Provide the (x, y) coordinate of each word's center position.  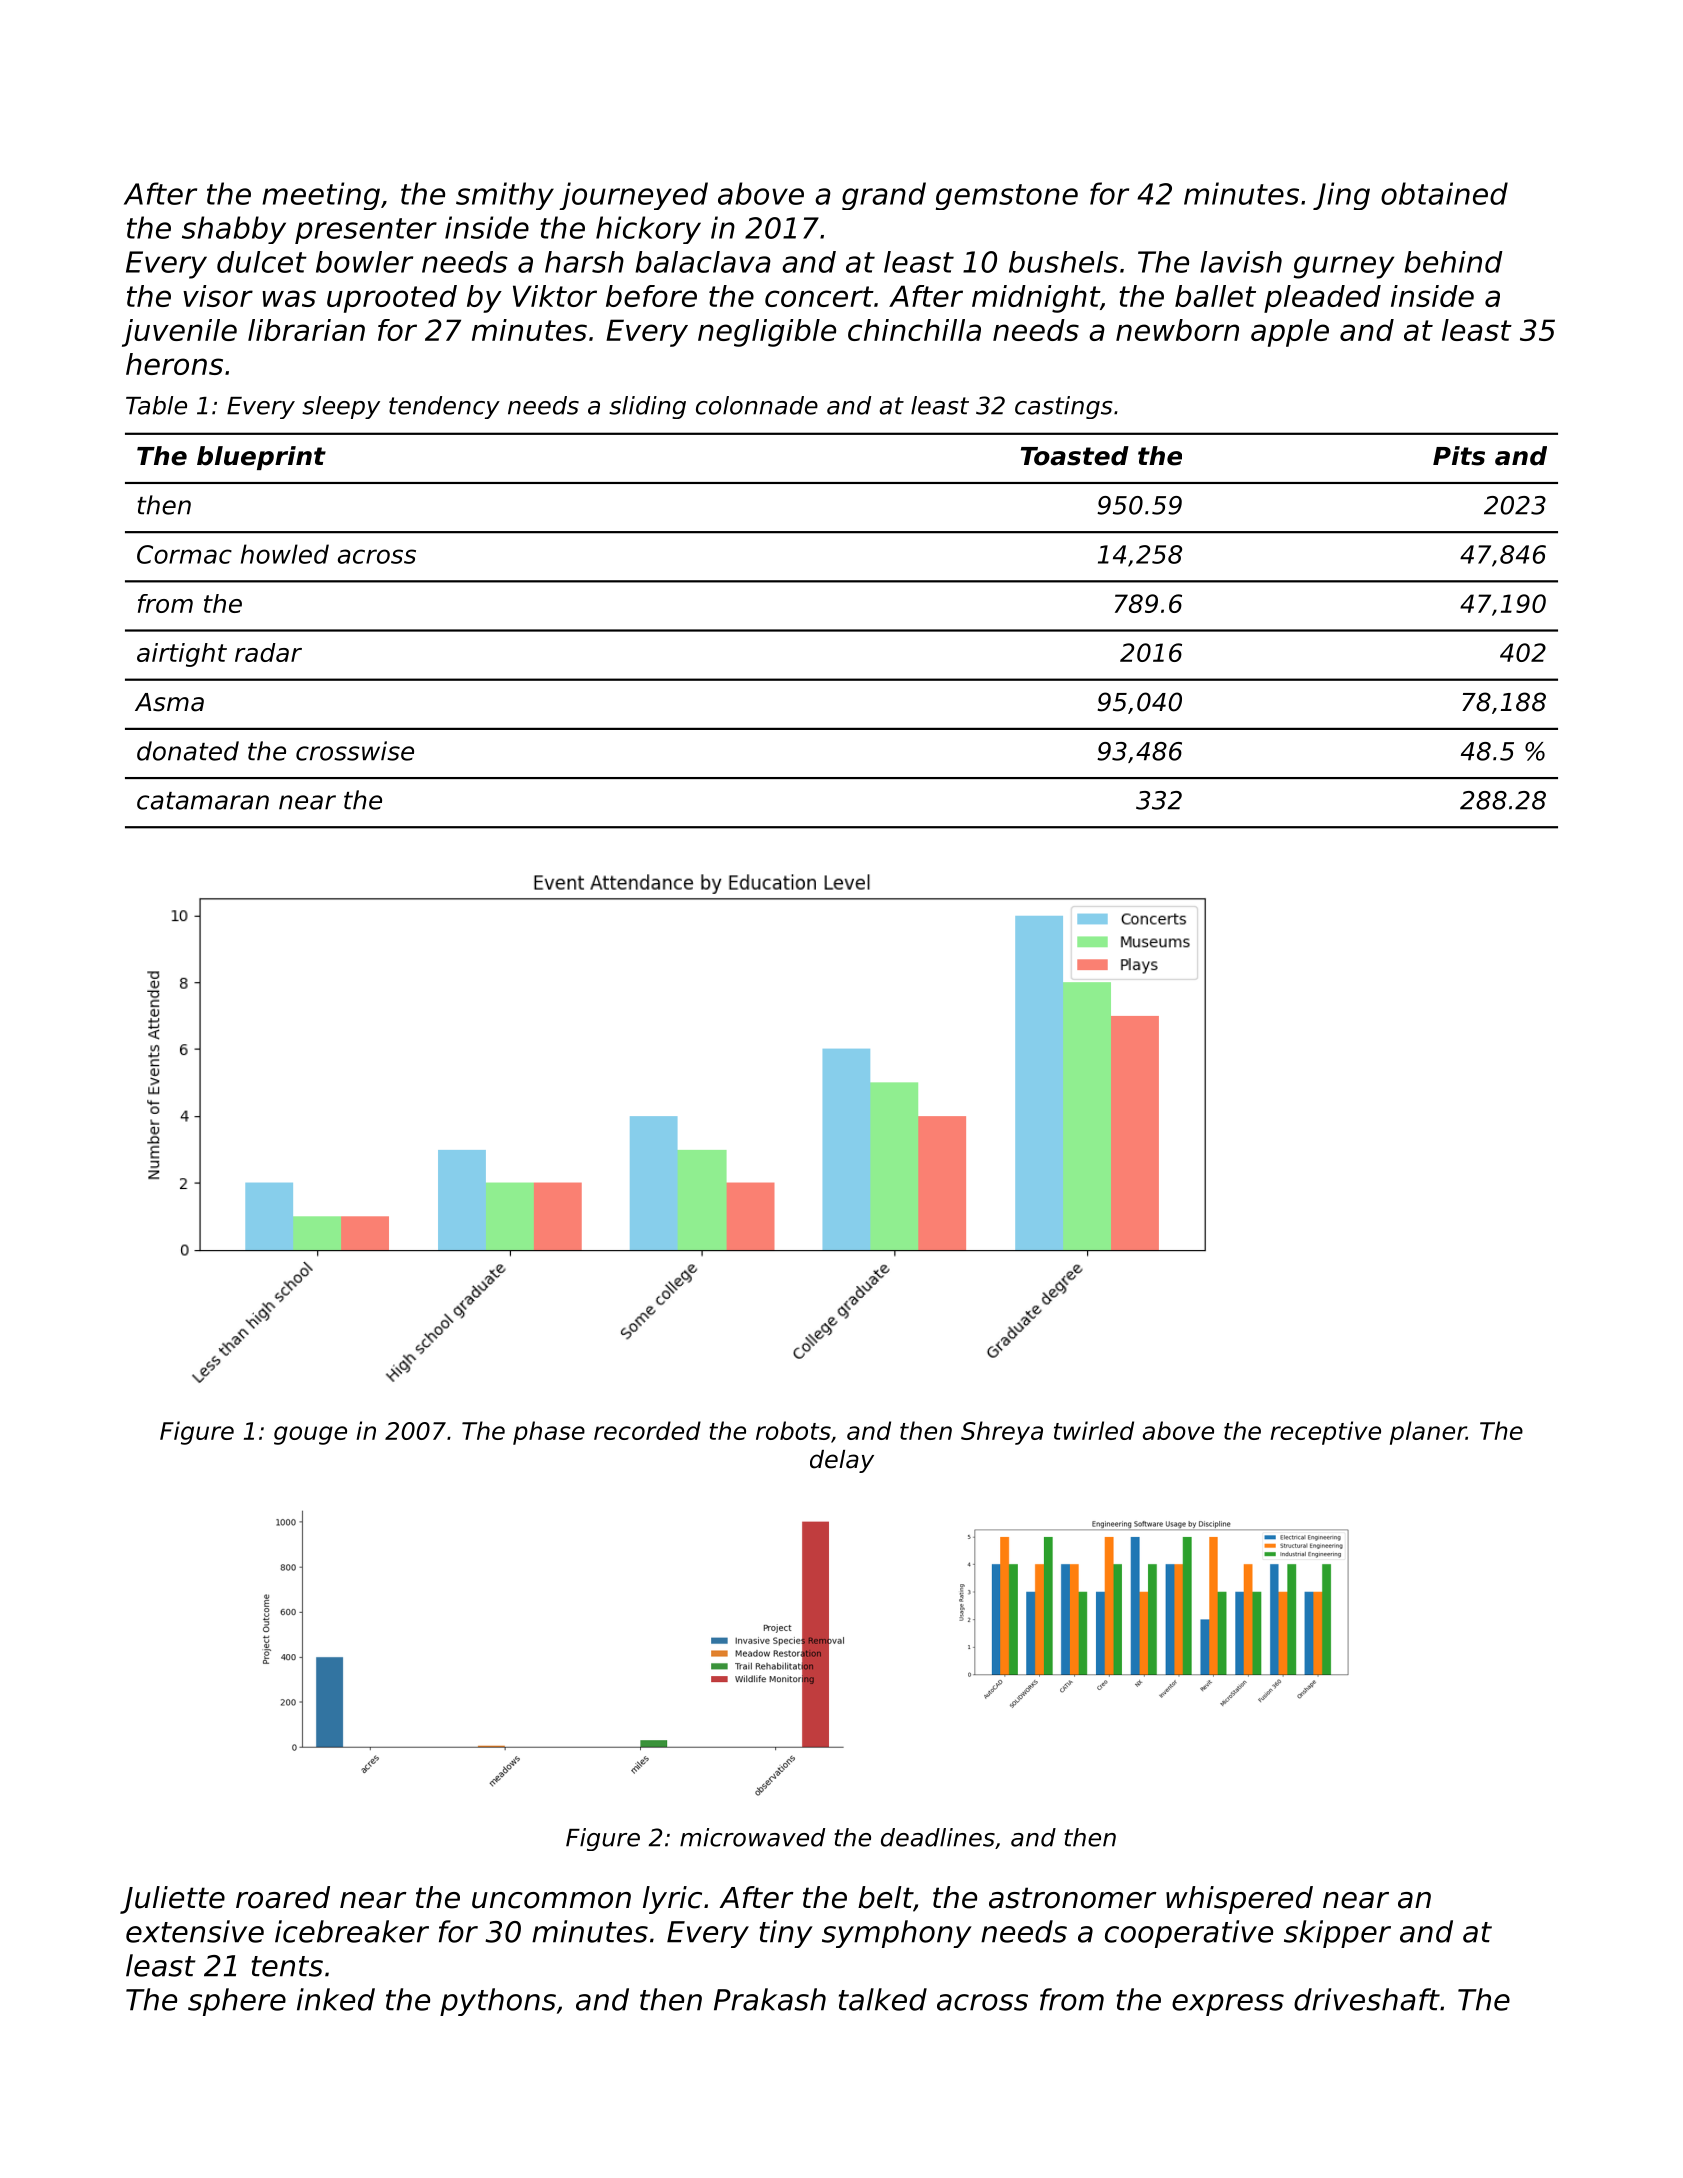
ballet (1215, 296)
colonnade (757, 405)
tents (287, 1966)
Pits (1459, 456)
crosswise (355, 751)
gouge (310, 1435)
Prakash (770, 1999)
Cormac (184, 554)
